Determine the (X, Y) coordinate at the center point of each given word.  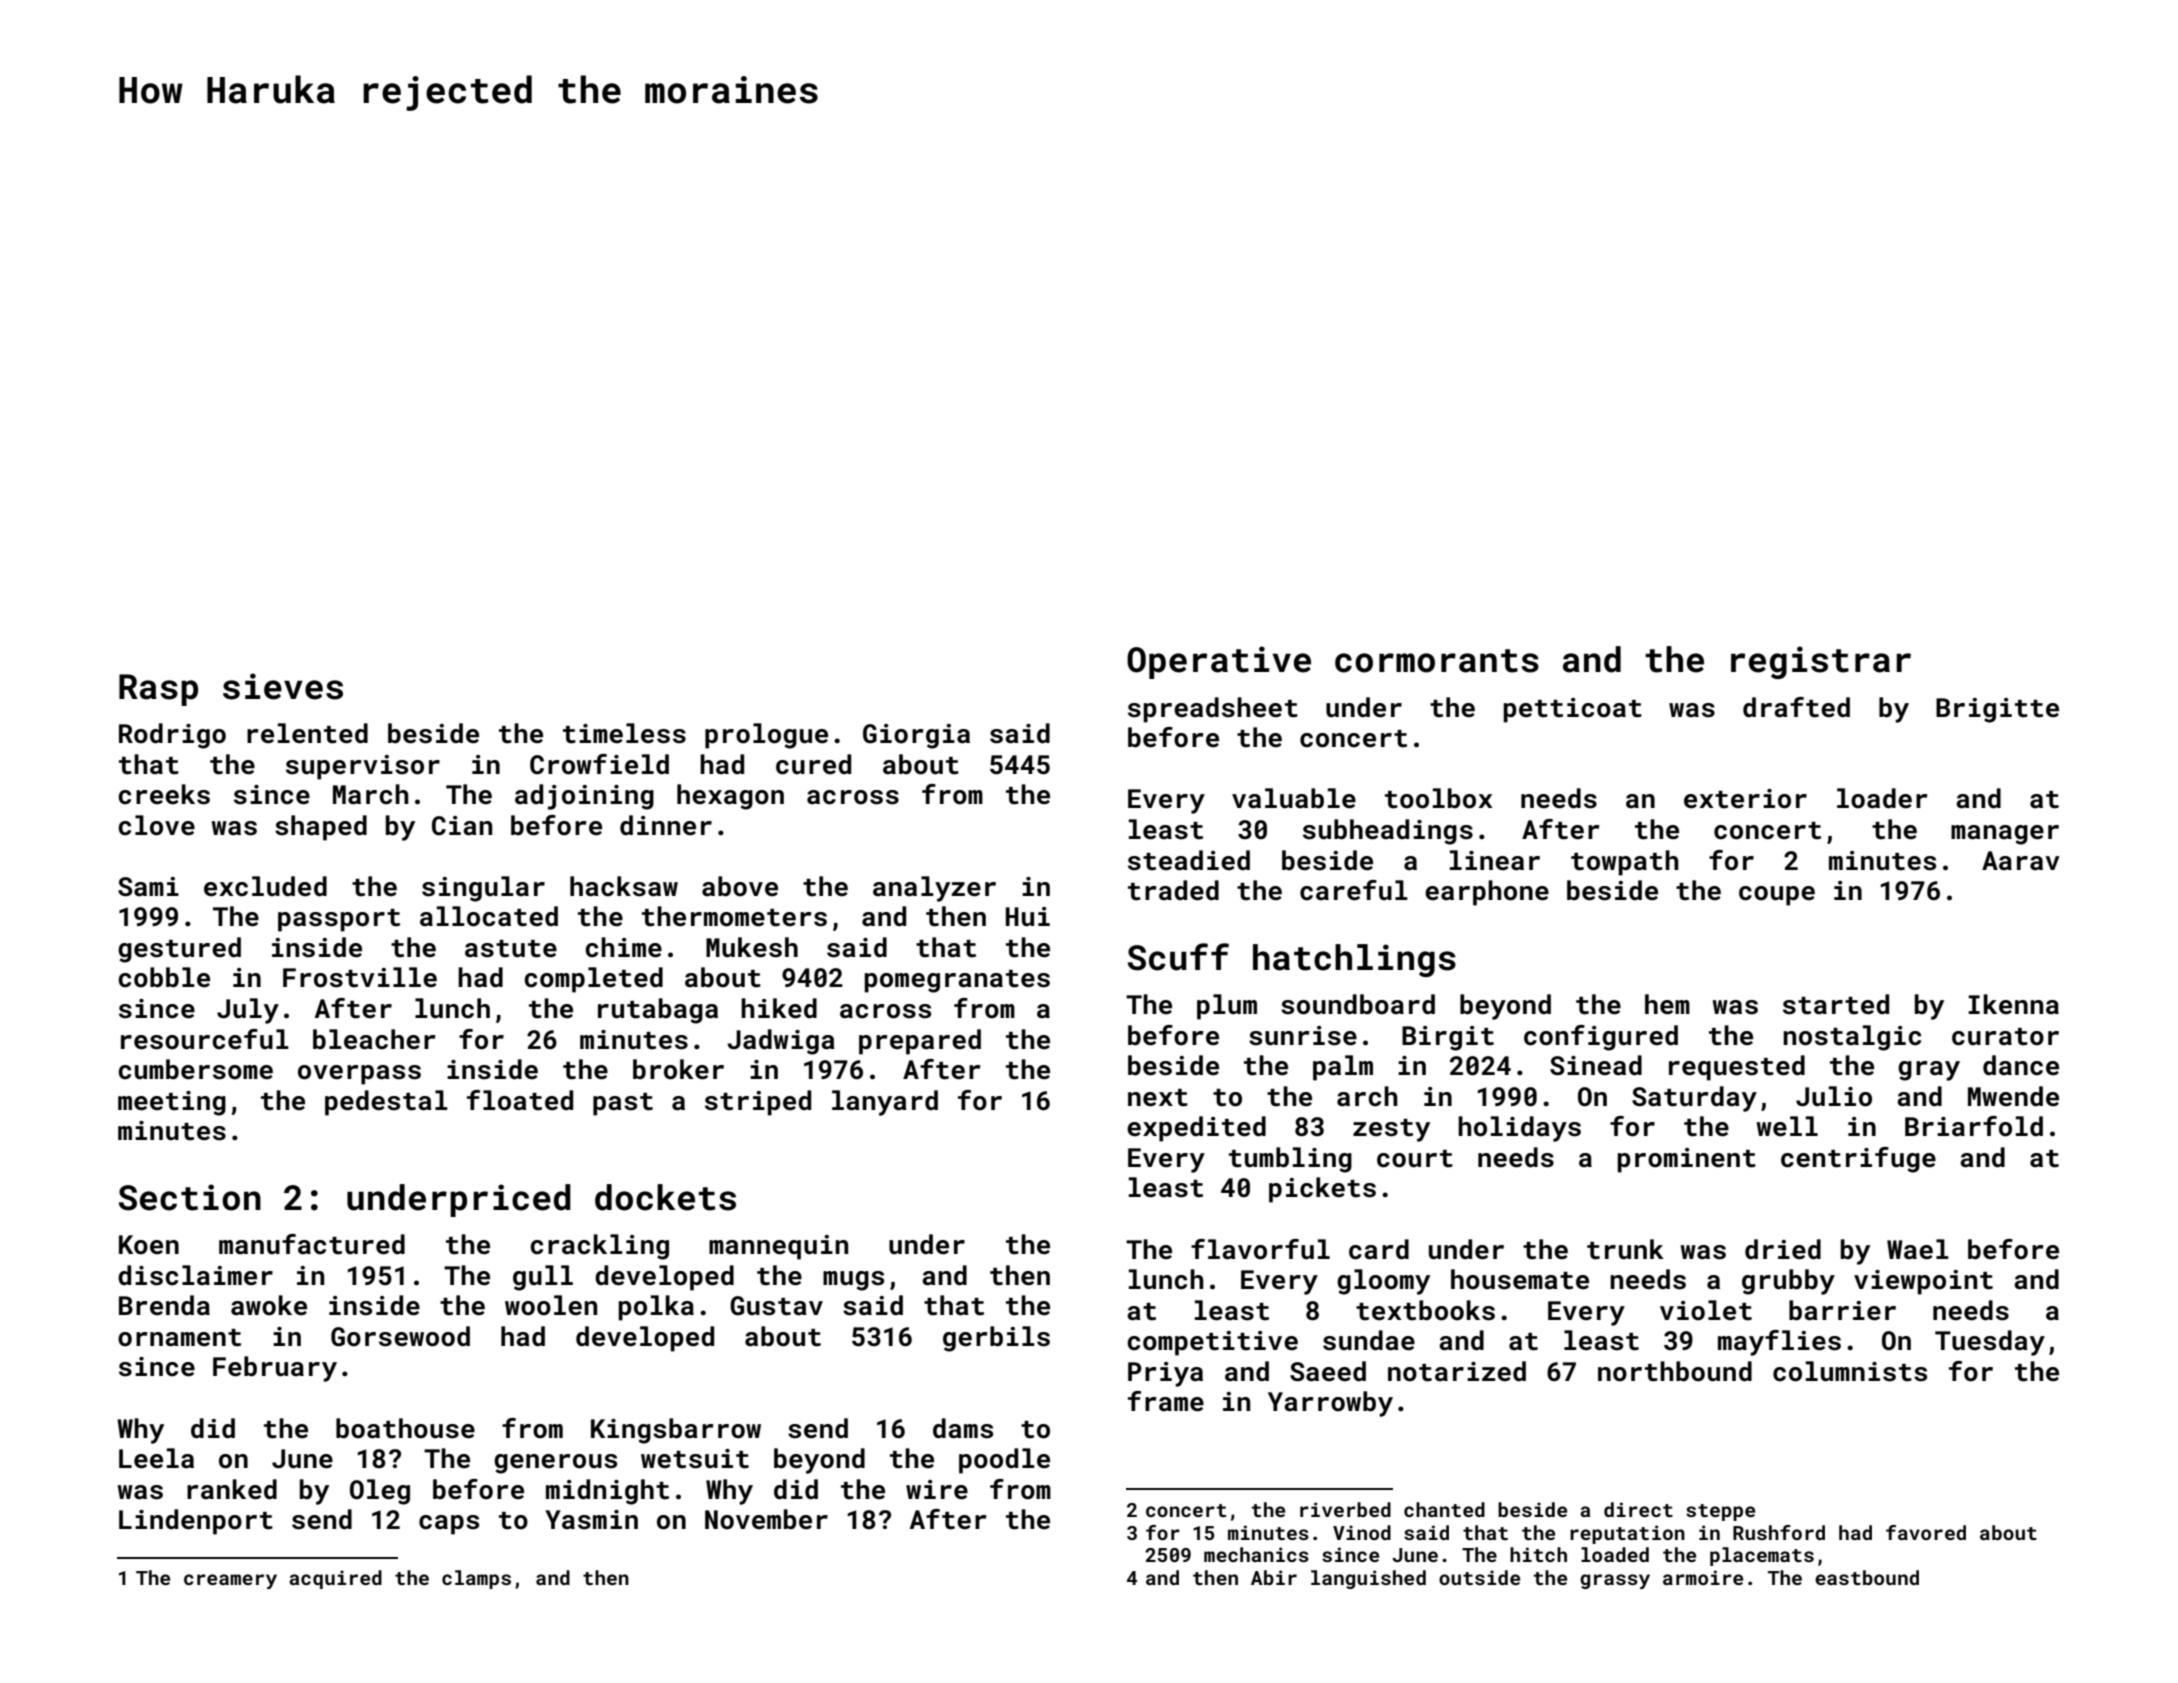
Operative (1219, 662)
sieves (283, 686)
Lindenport (196, 1522)
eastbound (1867, 1577)
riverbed (1345, 1509)
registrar (1821, 662)
